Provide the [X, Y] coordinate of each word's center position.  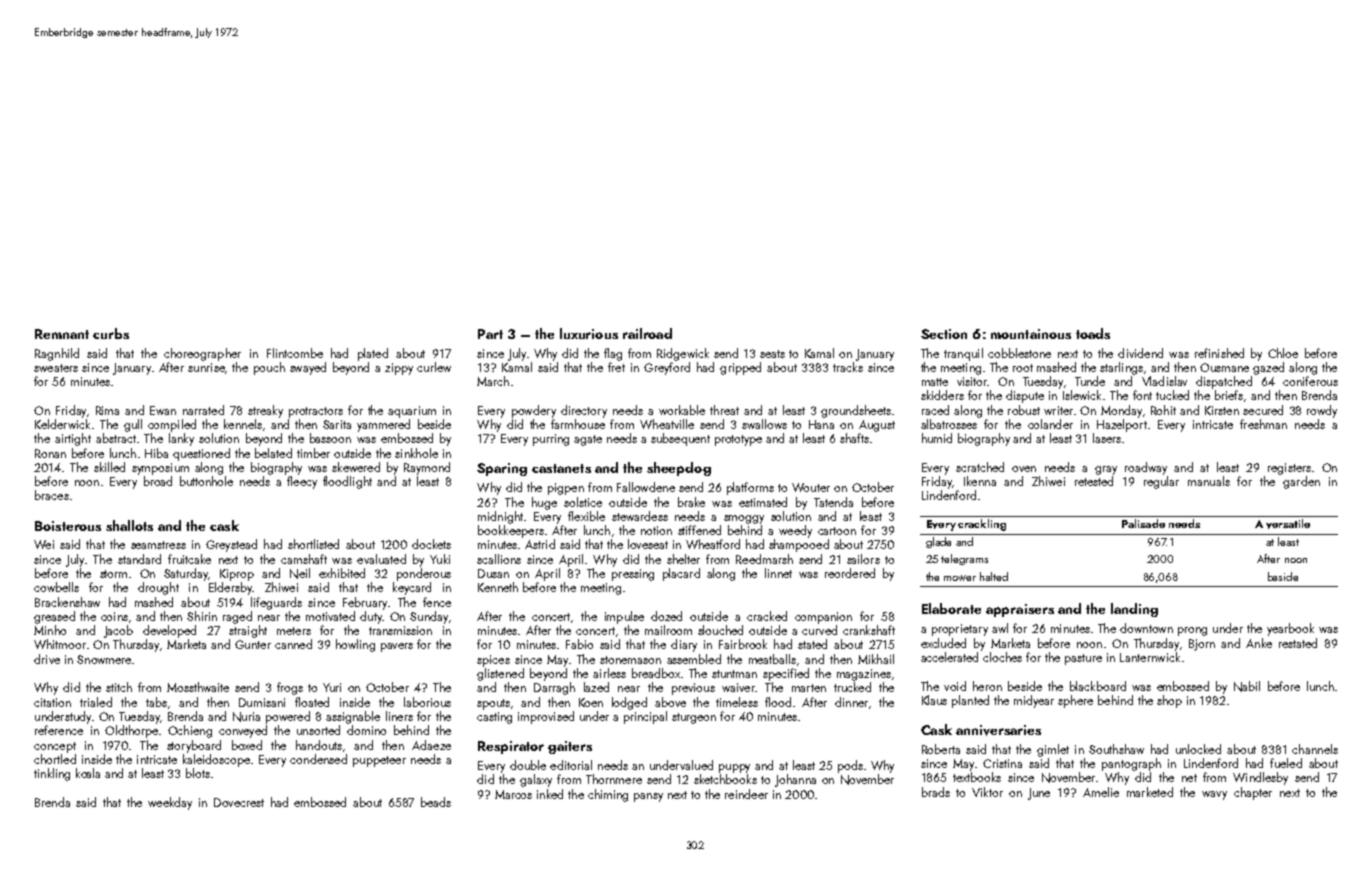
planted [970, 701]
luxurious [589, 333]
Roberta [941, 749]
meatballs [772, 659]
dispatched [1224, 382]
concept [55, 747]
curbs [111, 333]
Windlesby [1260, 778]
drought [158, 588]
